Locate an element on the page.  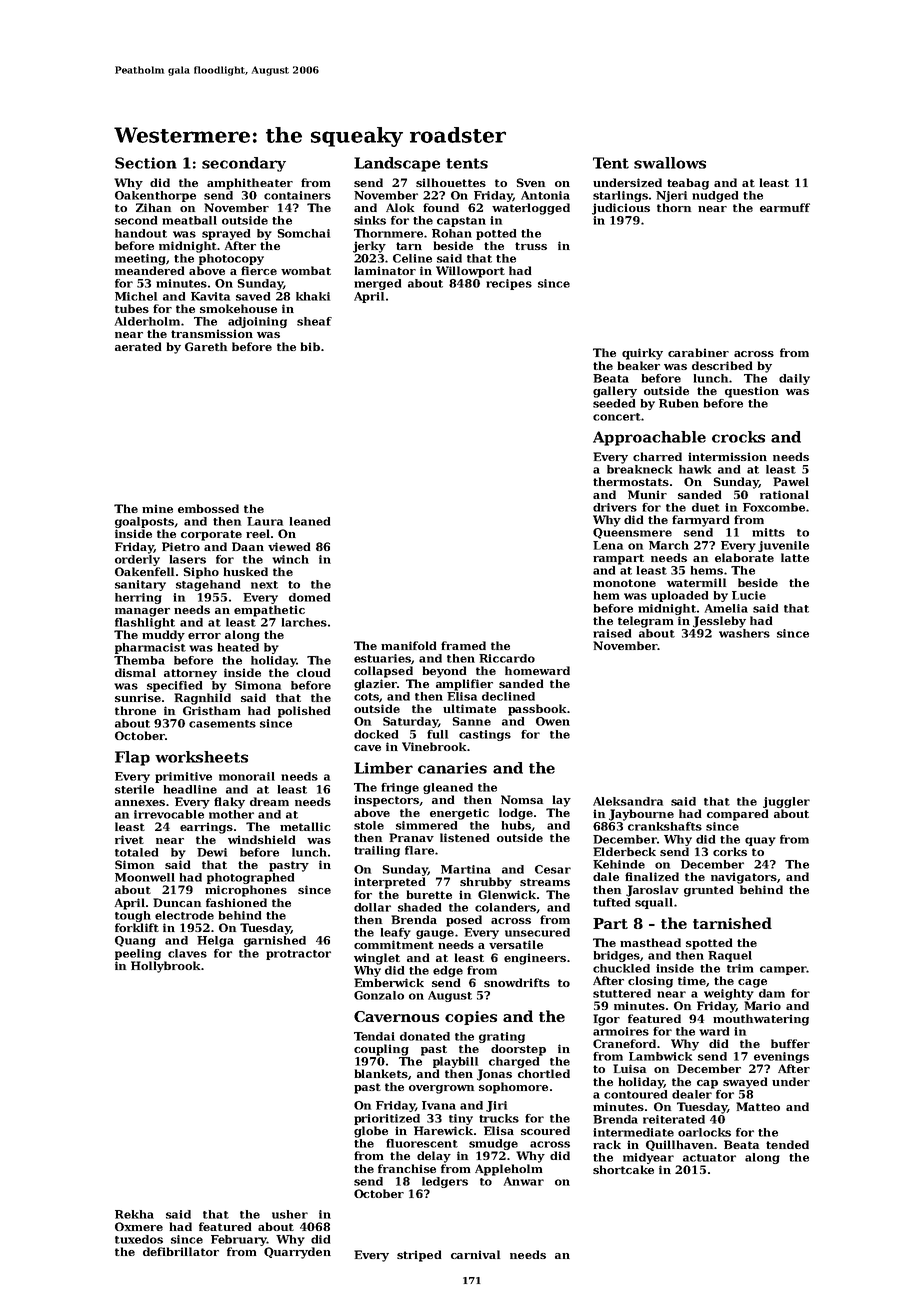
rivet is located at coordinates (129, 839).
